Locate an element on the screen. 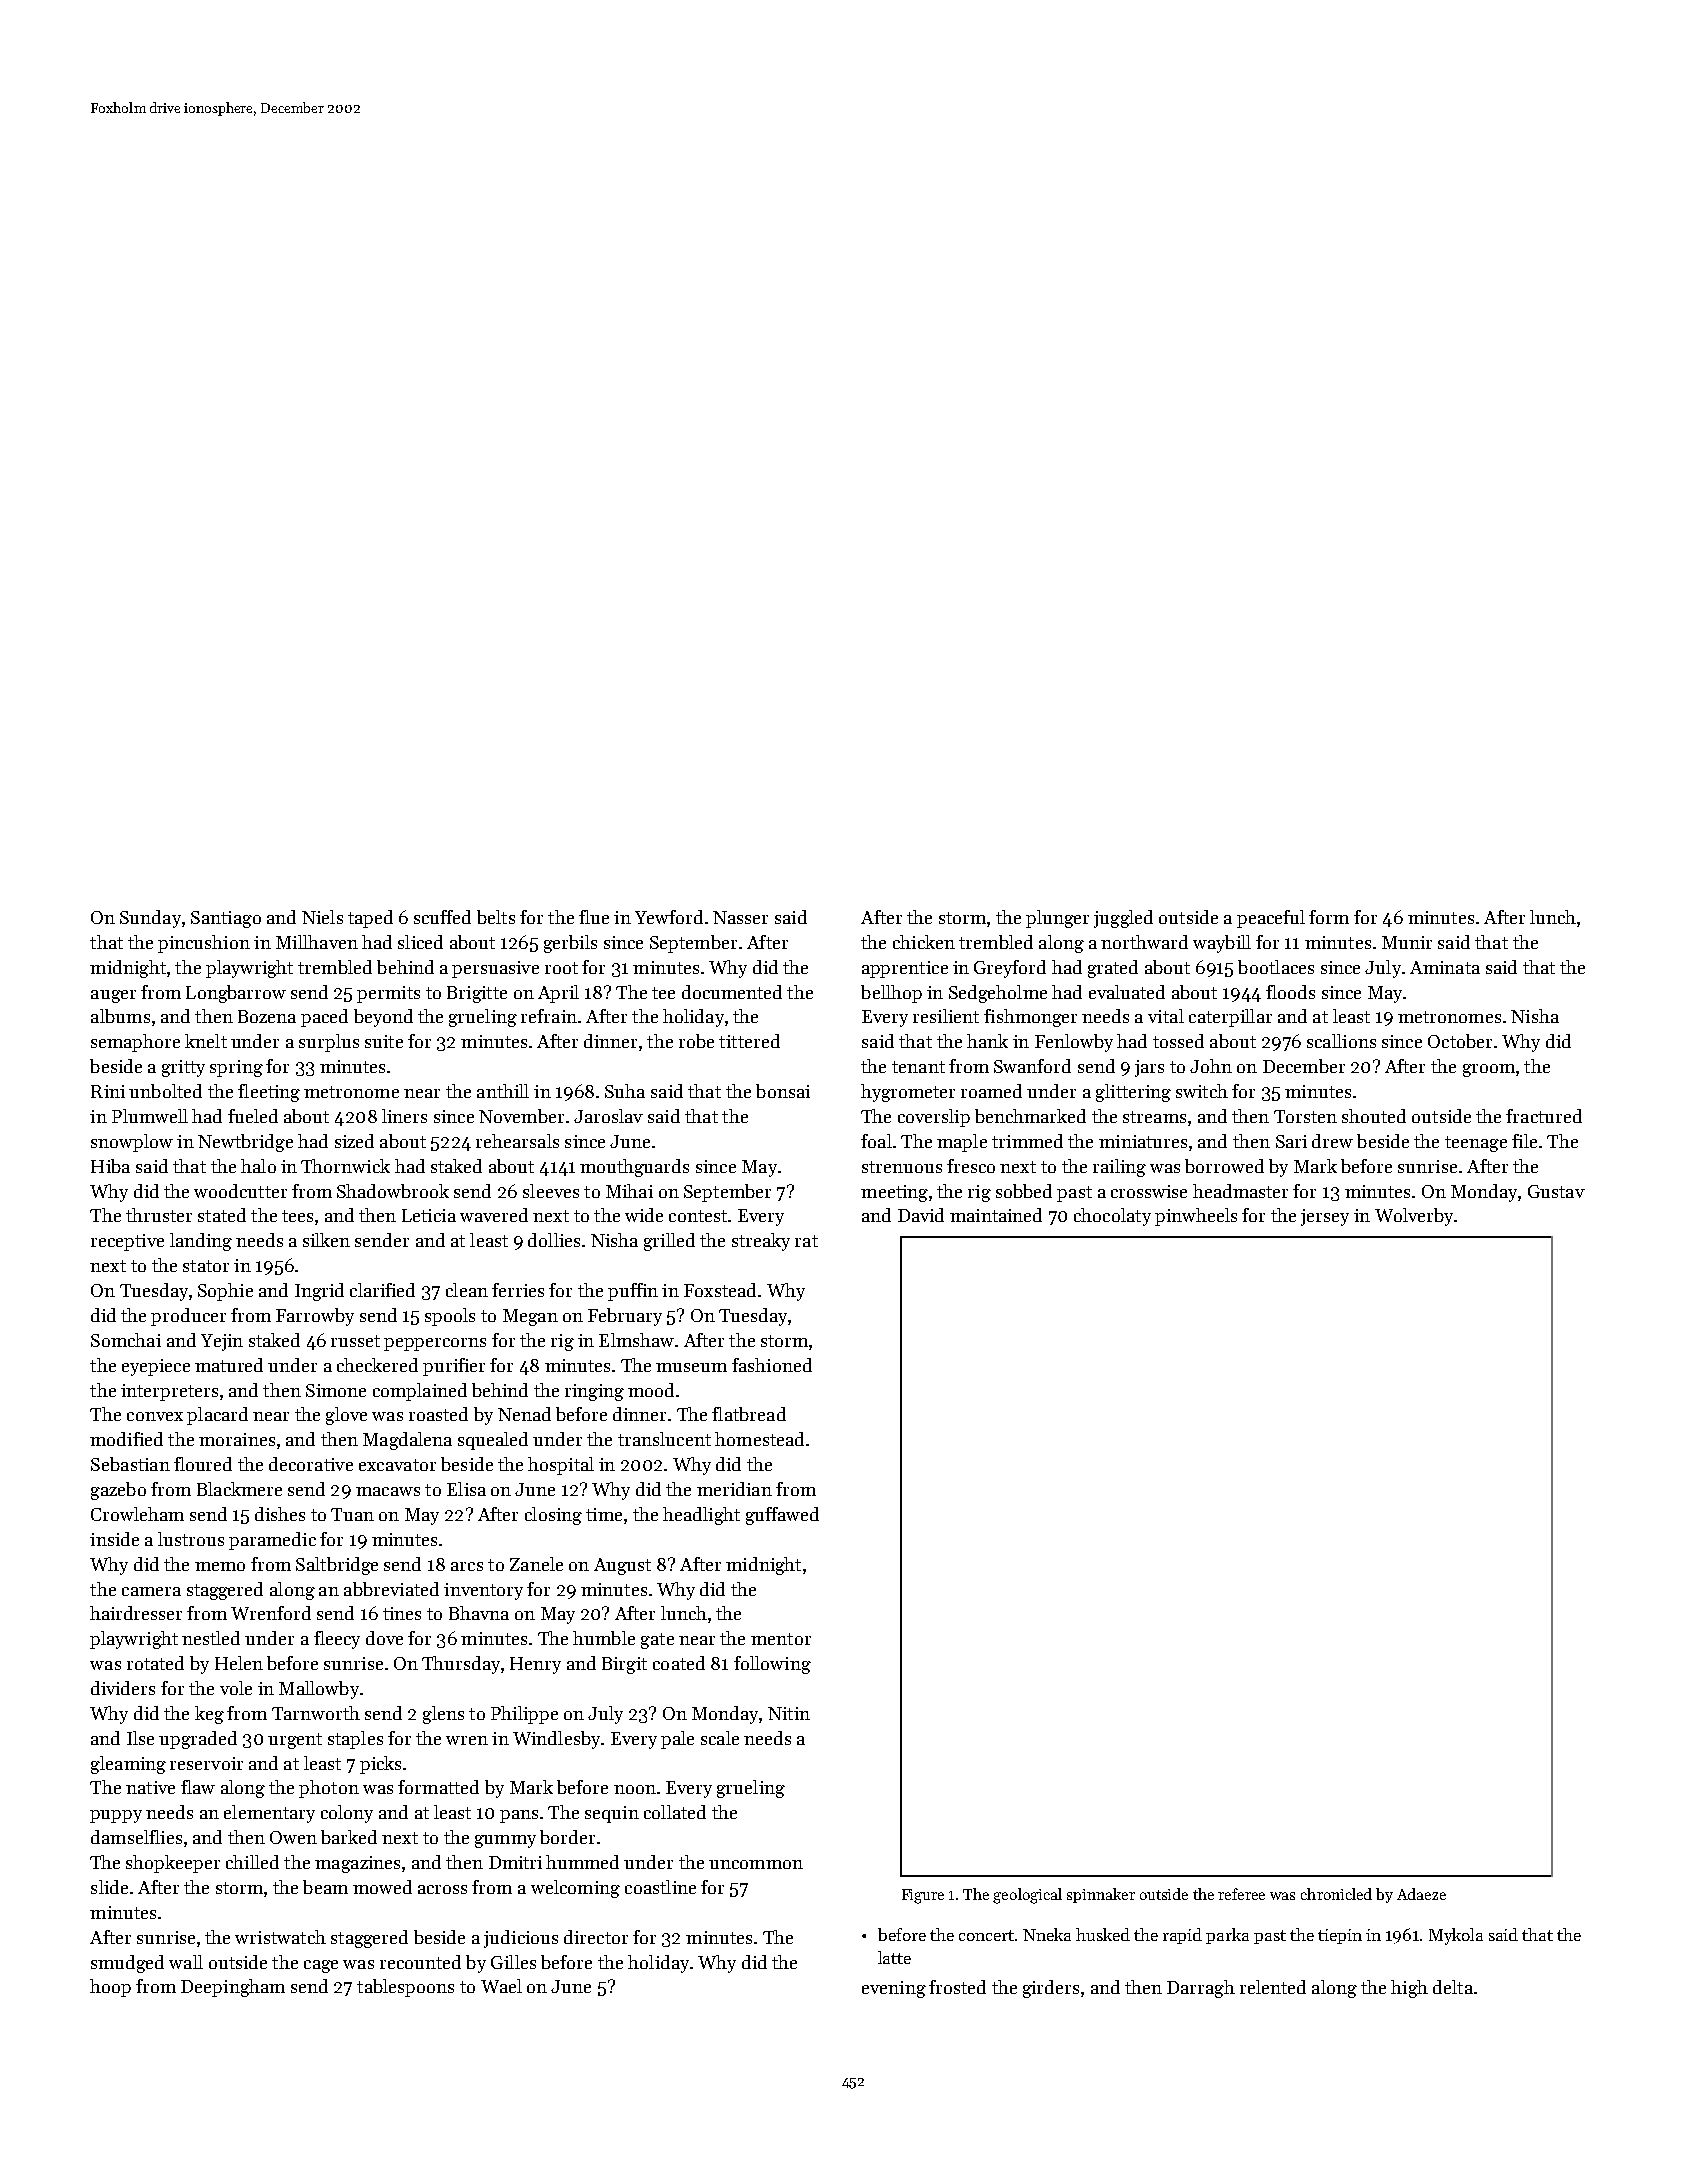 This screenshot has height=2178, width=1683. Sunday is located at coordinates (150, 919).
